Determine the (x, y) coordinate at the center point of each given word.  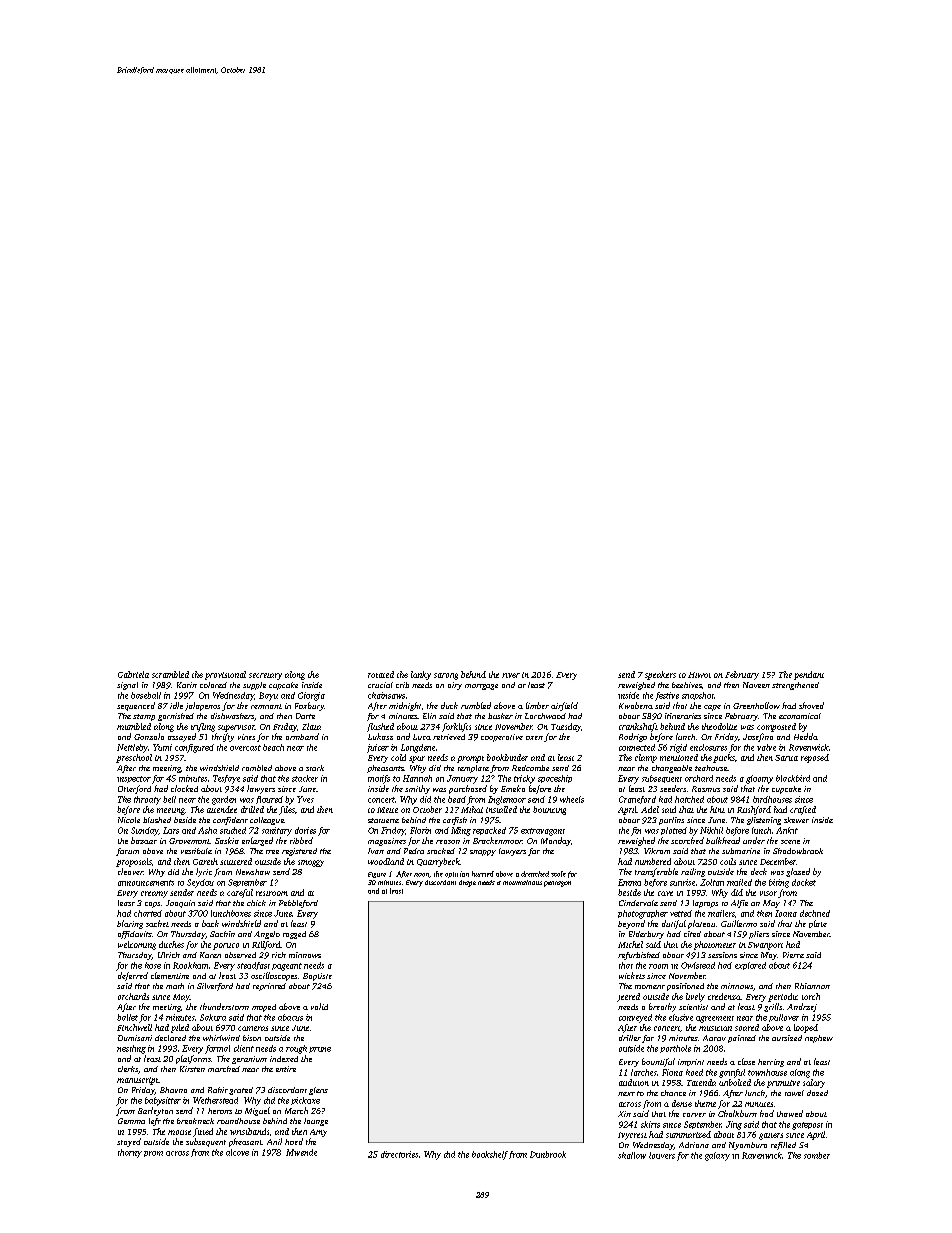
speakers (660, 675)
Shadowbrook (798, 851)
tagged (294, 935)
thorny (130, 1153)
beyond (631, 924)
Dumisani (135, 1038)
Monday (556, 841)
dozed (817, 1093)
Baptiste (317, 977)
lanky (421, 675)
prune (320, 1050)
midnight (405, 706)
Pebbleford (298, 904)
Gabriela (133, 674)
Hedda (806, 736)
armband (302, 736)
